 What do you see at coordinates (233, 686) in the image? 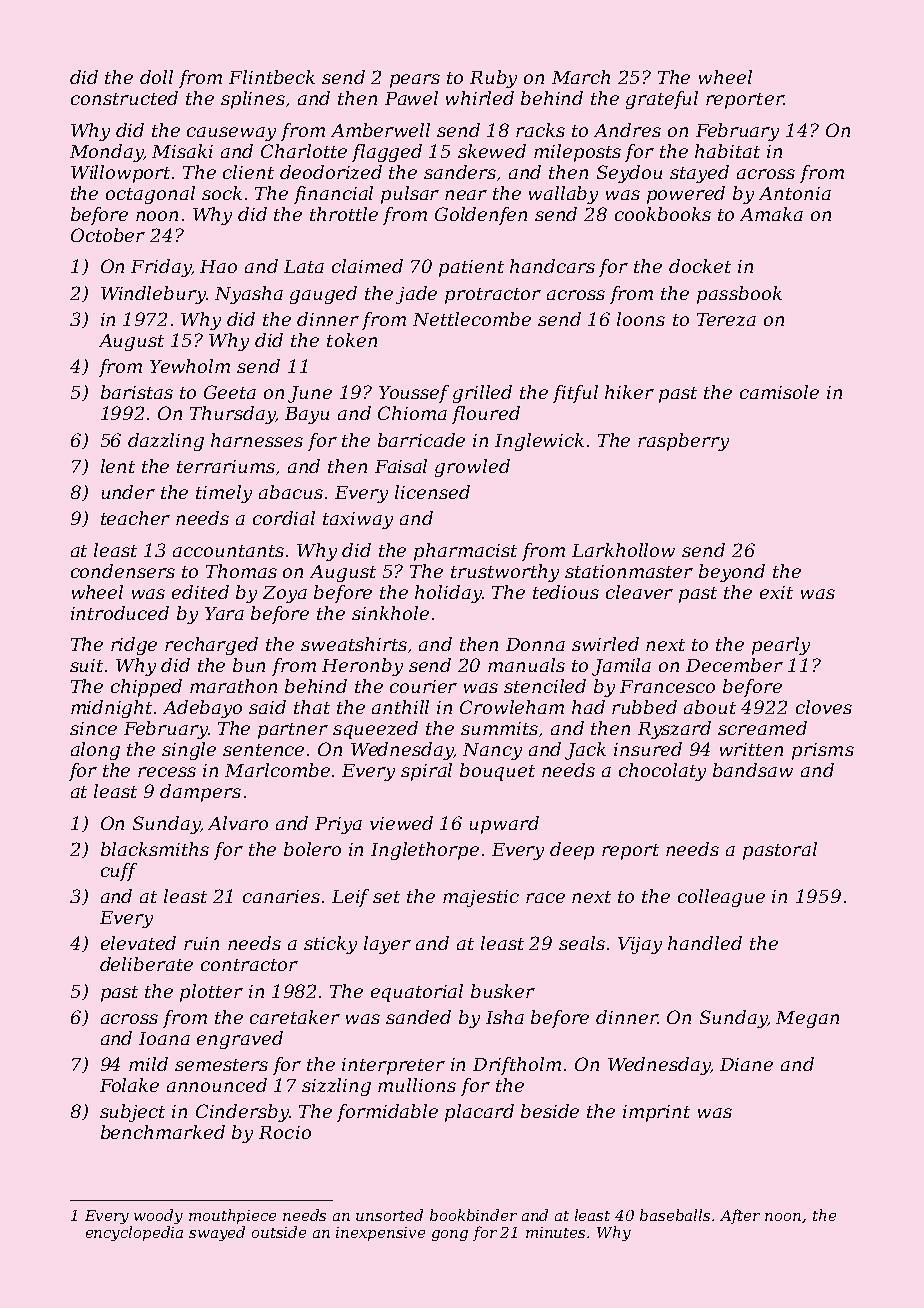
I see `marathon` at bounding box center [233, 686].
